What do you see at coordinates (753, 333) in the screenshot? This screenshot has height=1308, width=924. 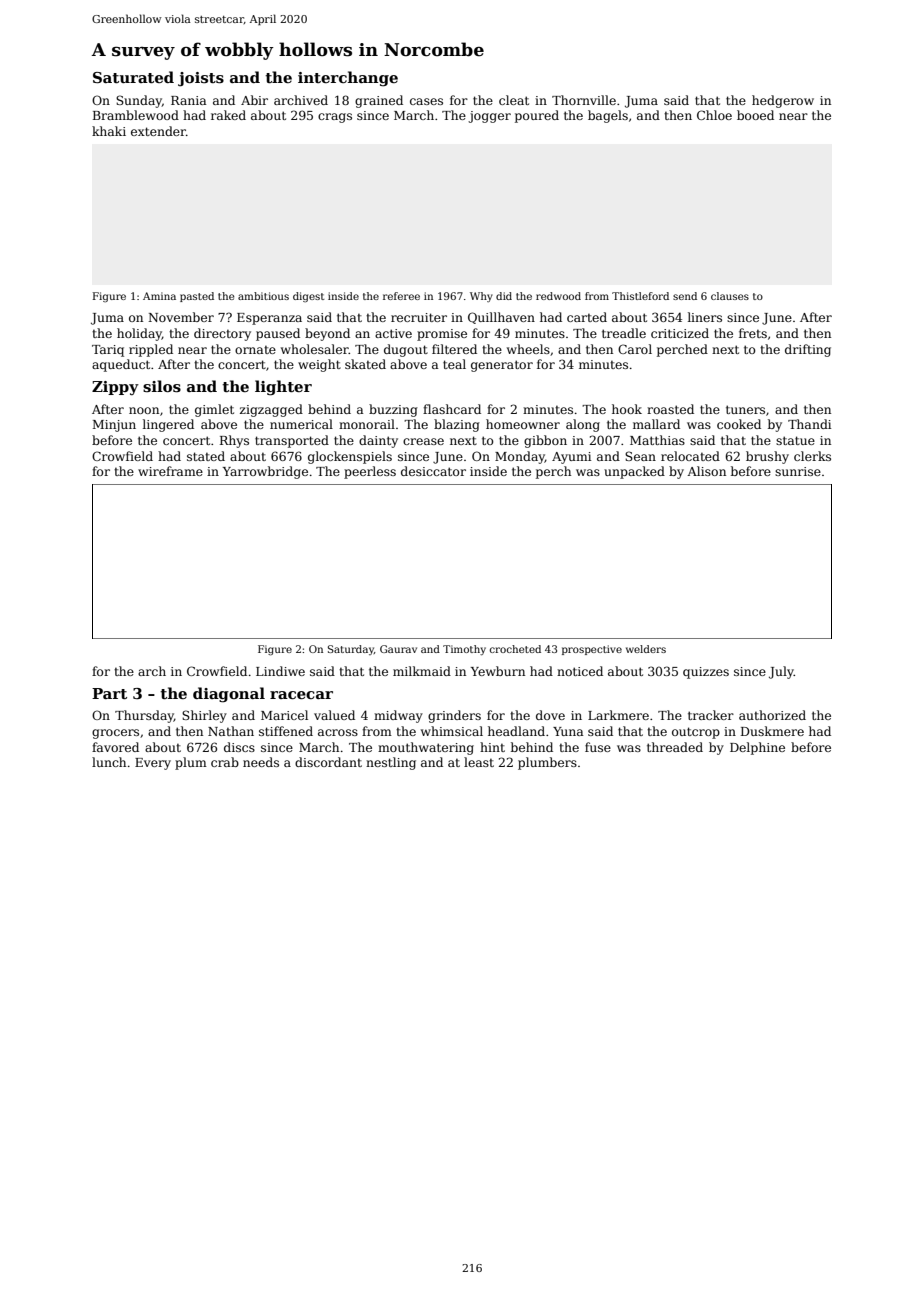 I see `frets` at bounding box center [753, 333].
